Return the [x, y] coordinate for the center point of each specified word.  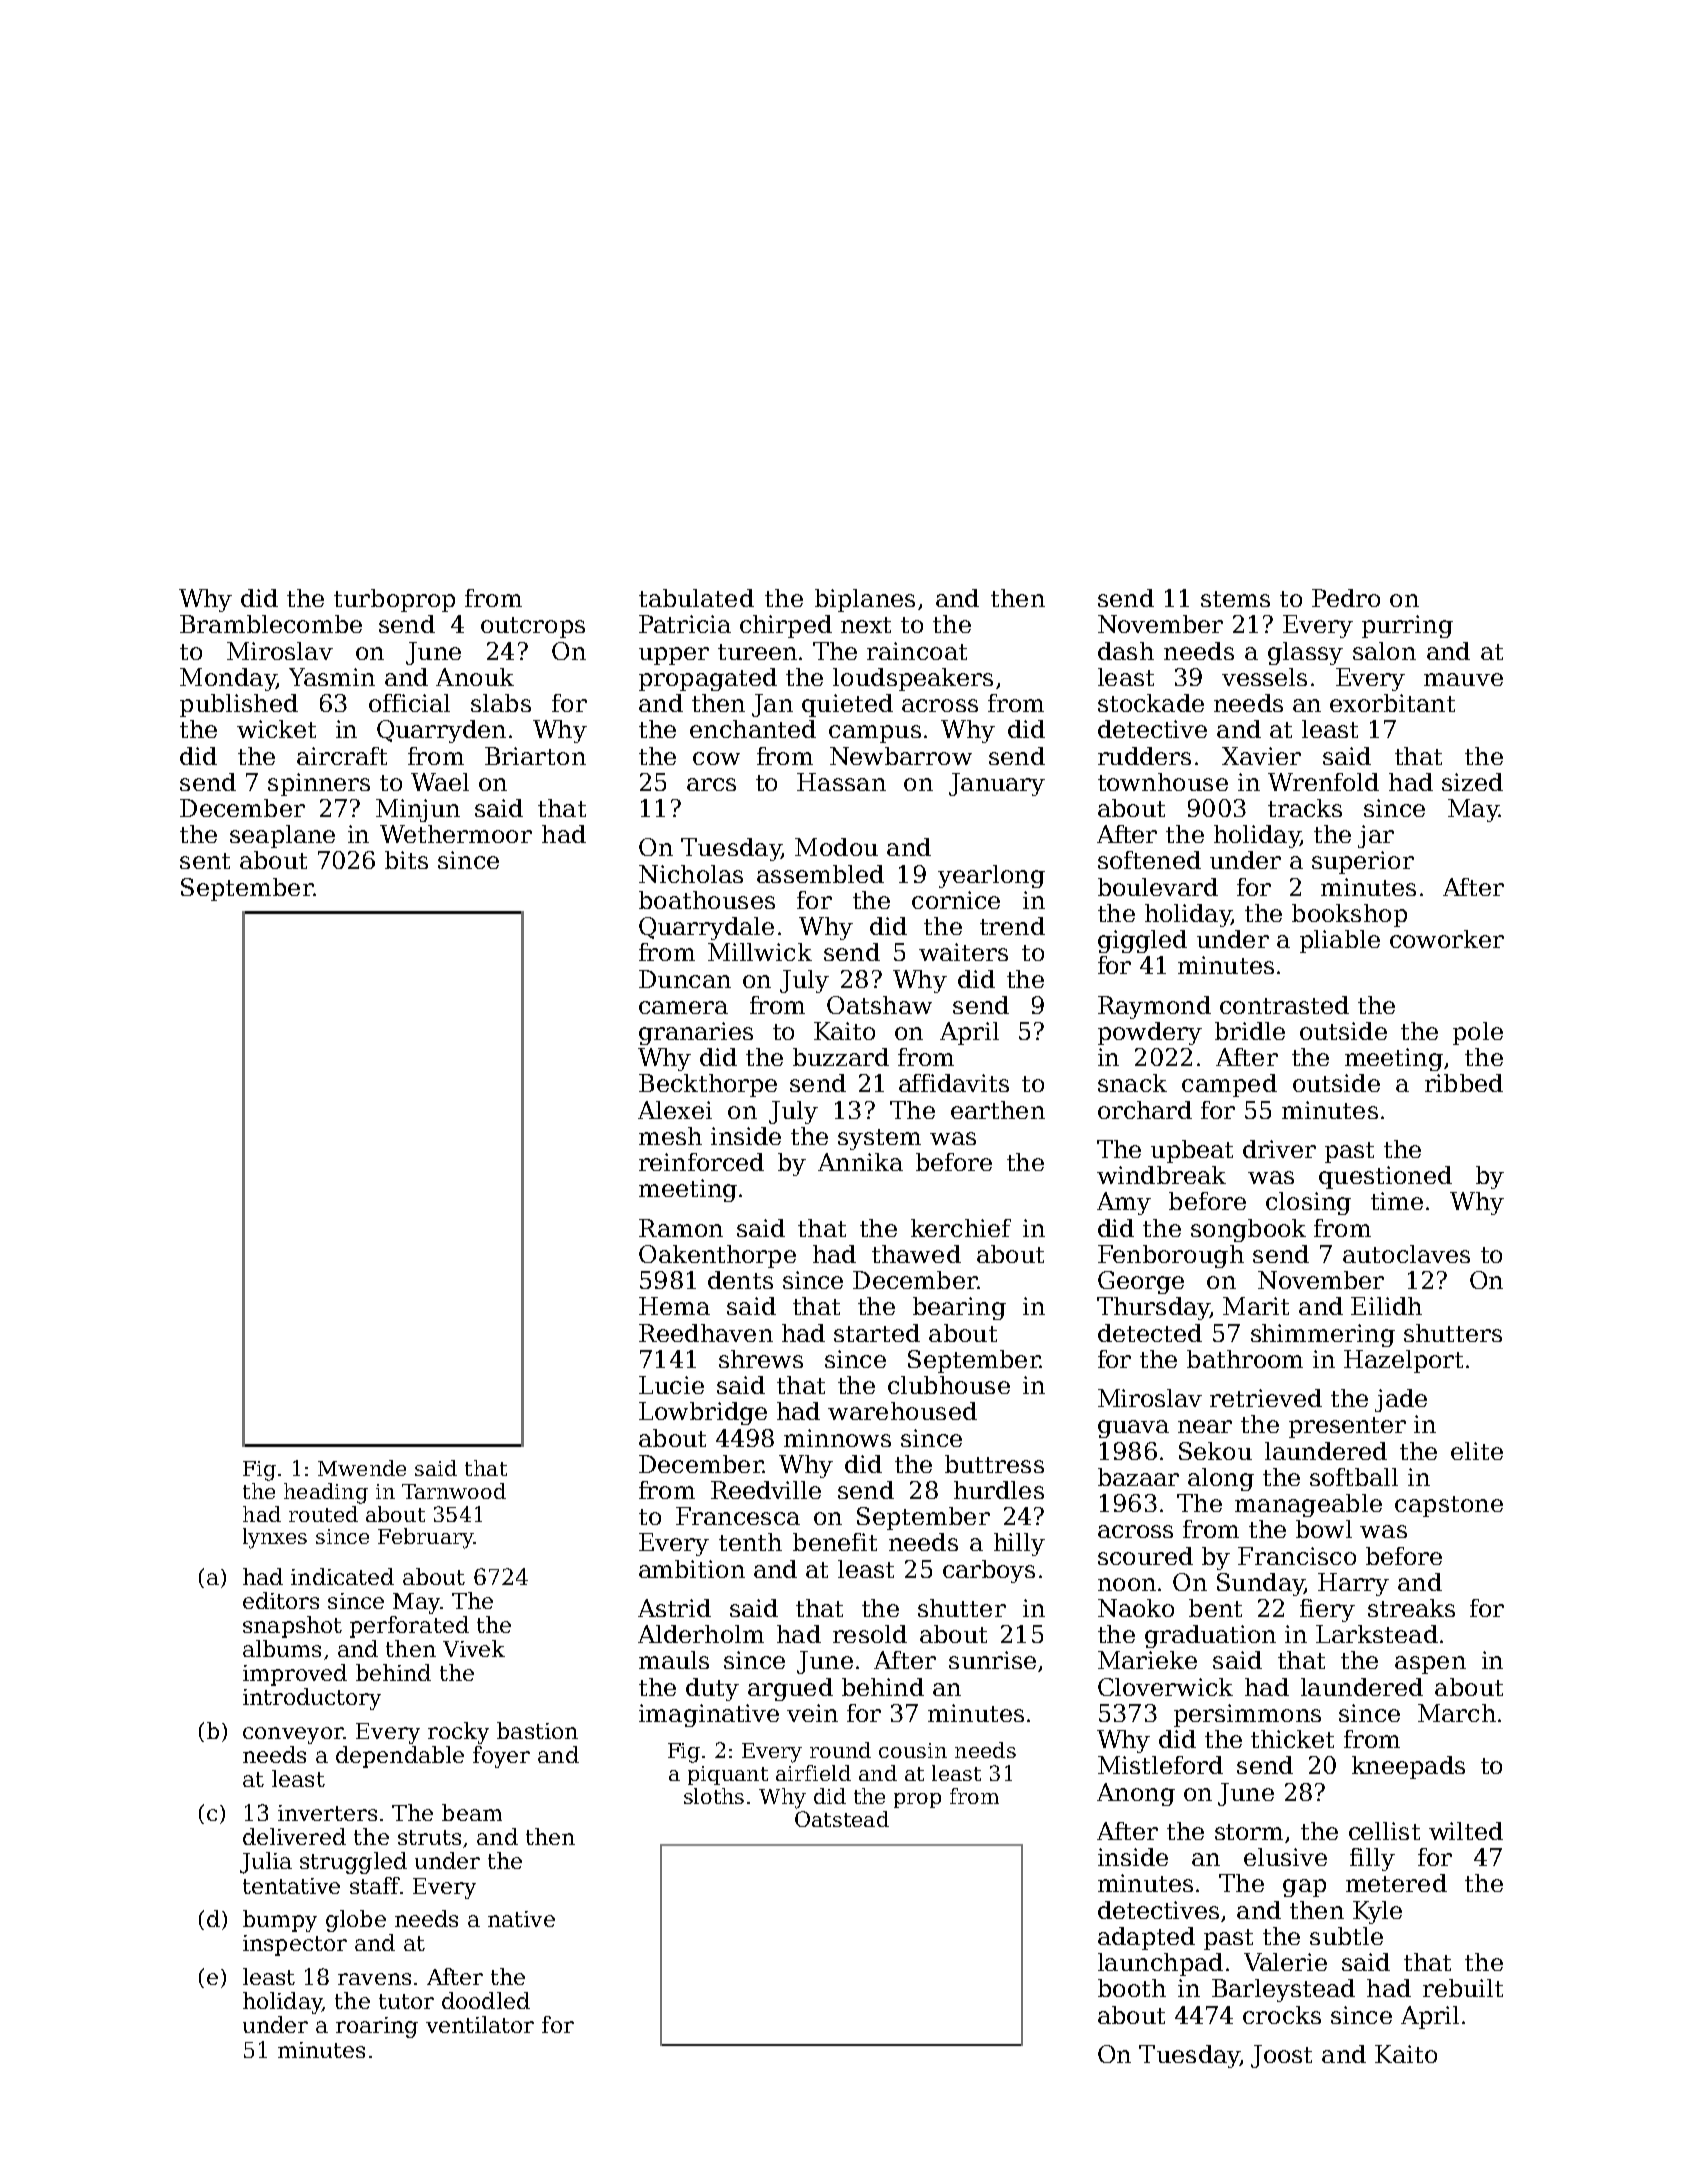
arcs [711, 784]
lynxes [275, 1538]
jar [1376, 836]
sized [1472, 782]
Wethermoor [456, 834]
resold [870, 1634]
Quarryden [441, 731]
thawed [916, 1254]
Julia [266, 1863]
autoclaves [1406, 1254]
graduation [1210, 1636]
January [997, 784]
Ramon [681, 1228]
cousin [913, 1750]
